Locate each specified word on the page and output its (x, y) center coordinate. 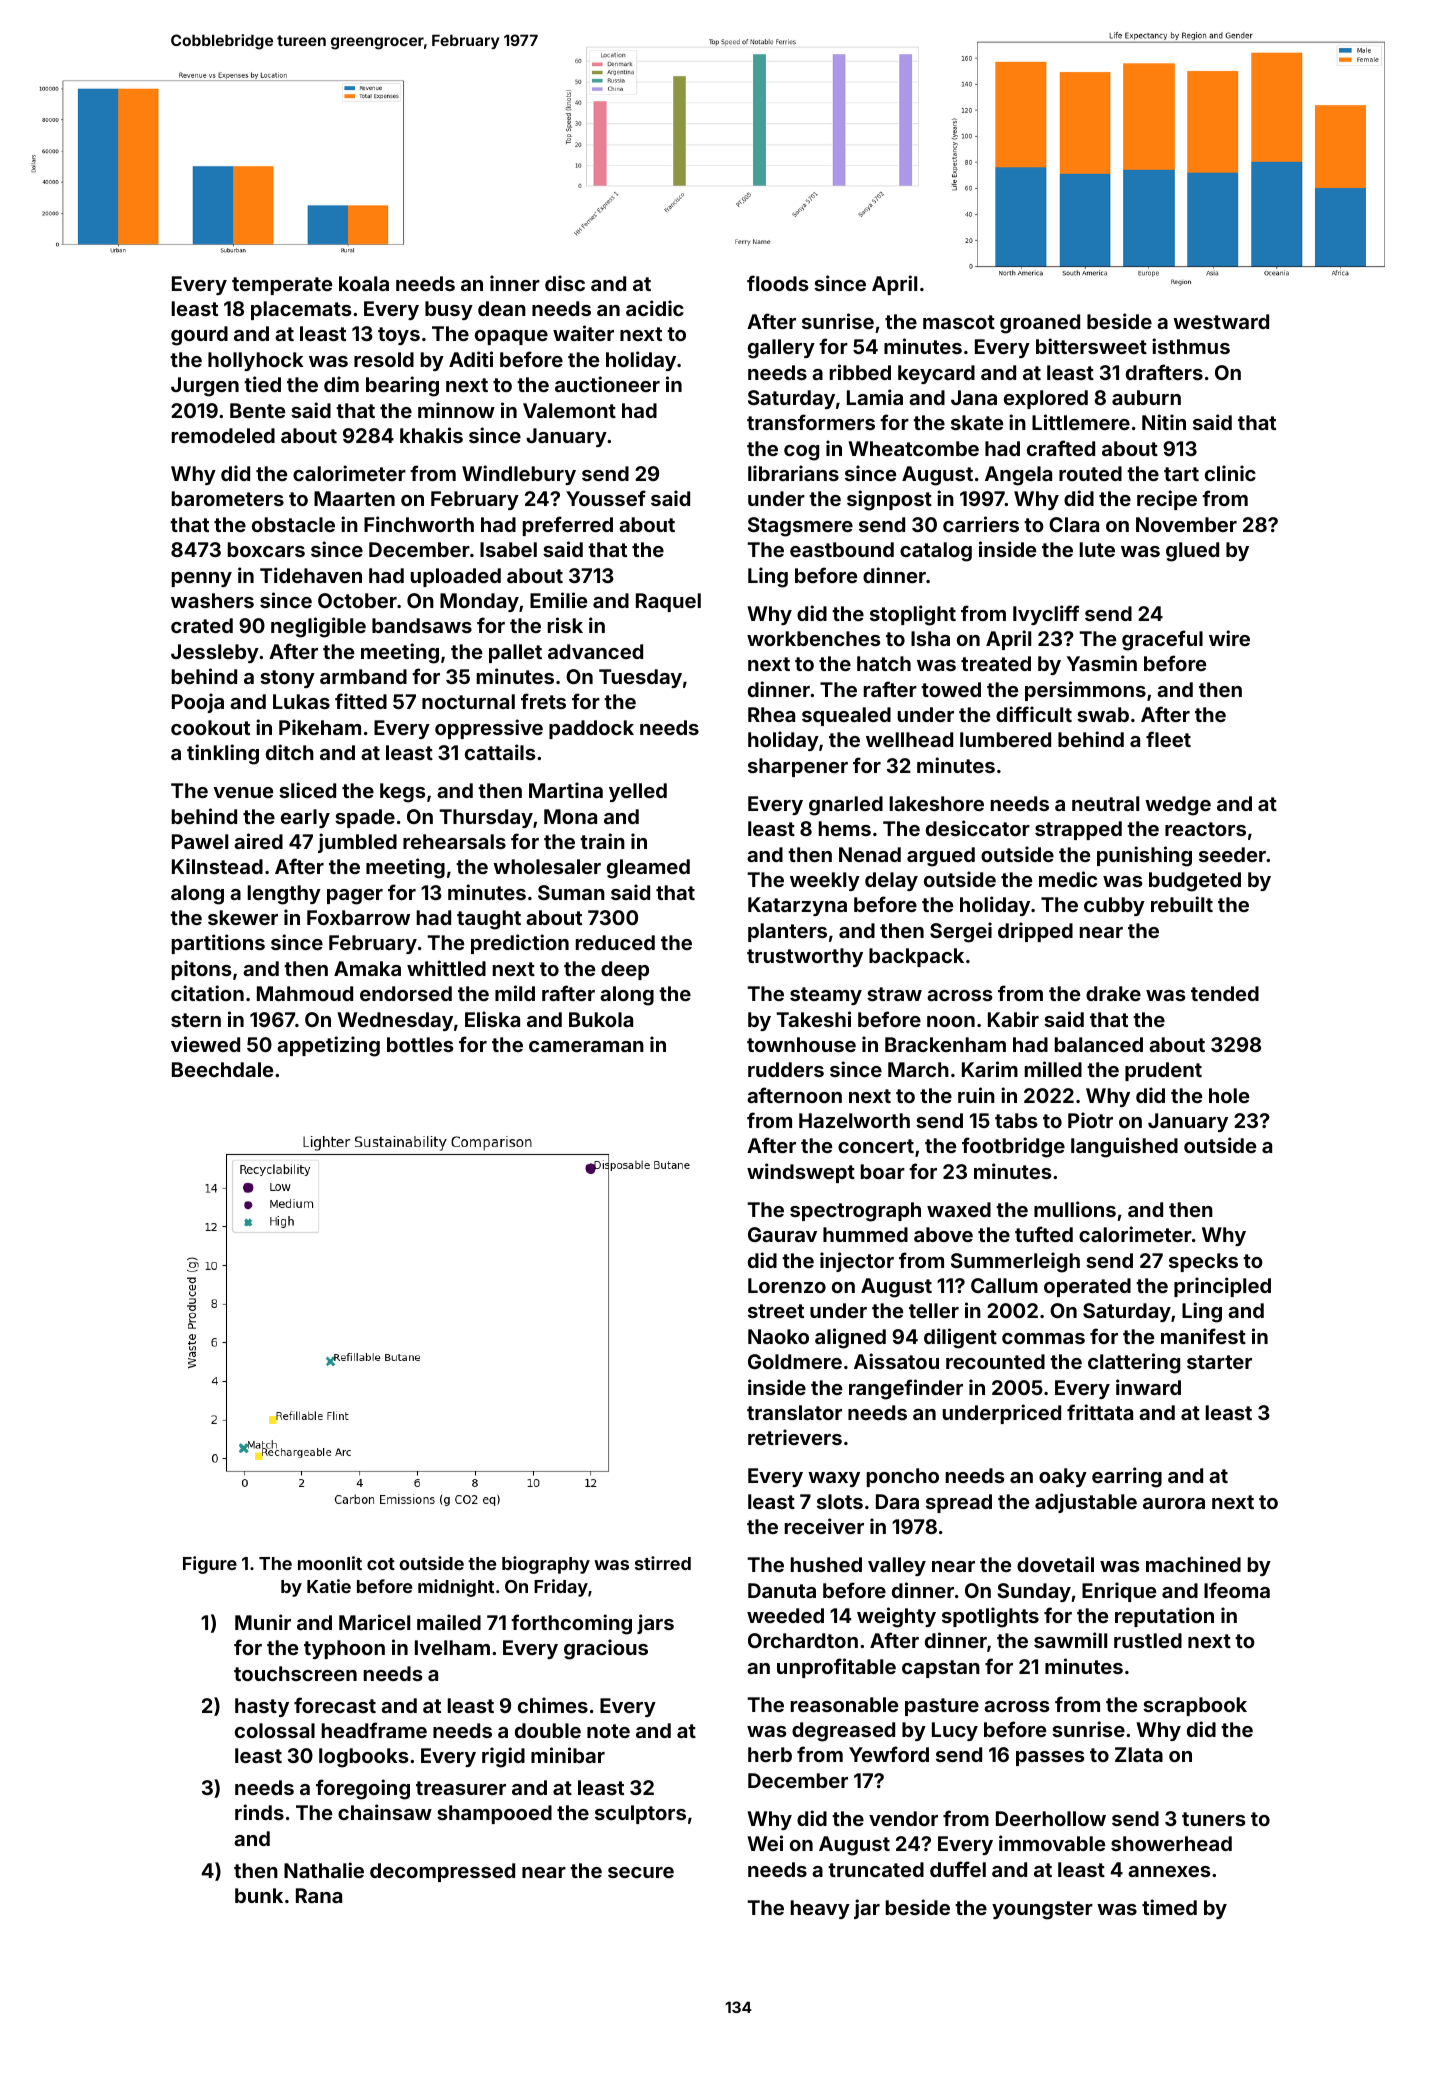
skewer (243, 917)
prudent (1163, 1071)
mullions (1075, 1209)
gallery (781, 349)
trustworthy (805, 957)
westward (1221, 321)
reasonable (844, 1704)
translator (794, 1412)
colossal (275, 1730)
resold (384, 359)
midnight (456, 1588)
